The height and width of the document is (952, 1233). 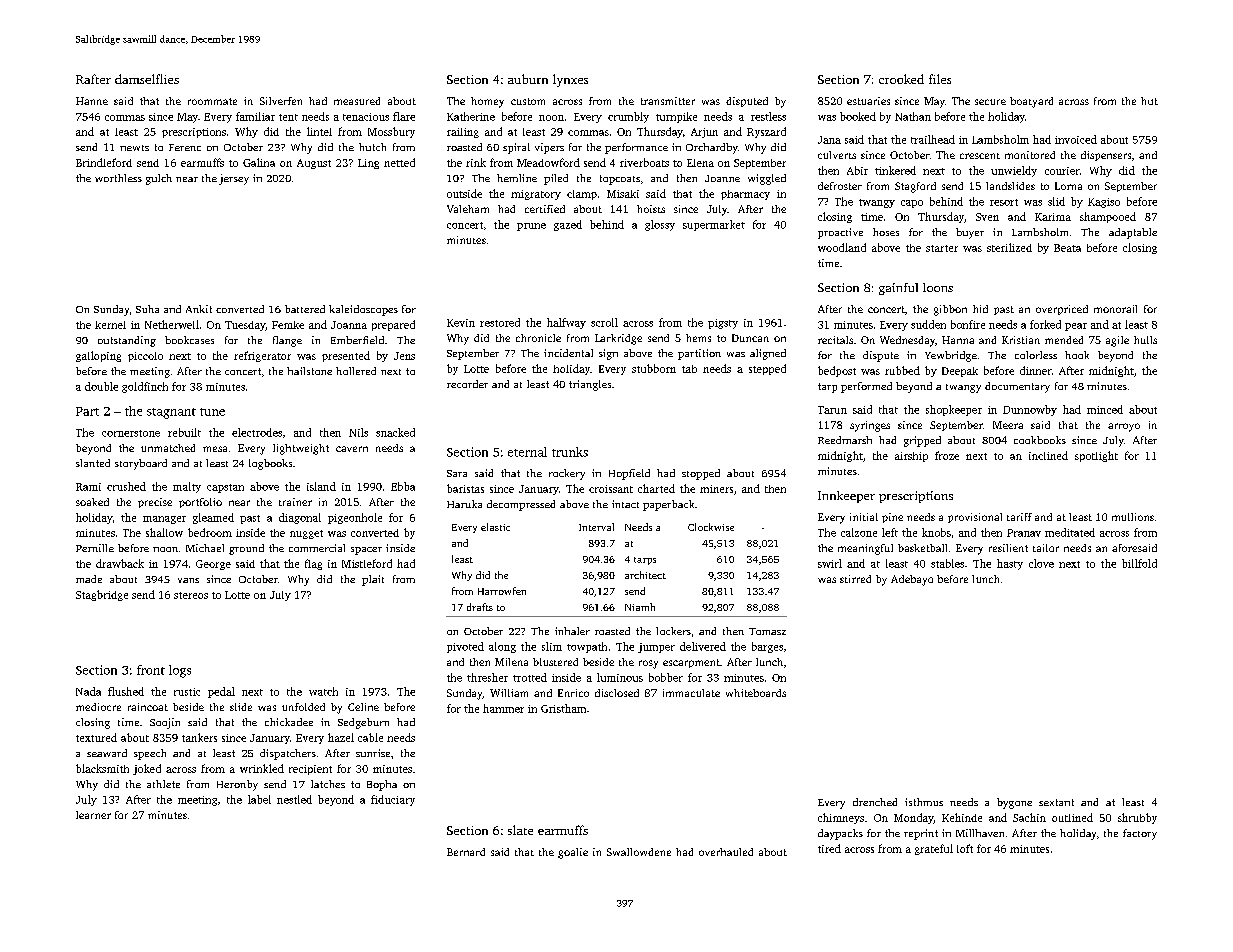 I want to click on files, so click(x=940, y=79).
